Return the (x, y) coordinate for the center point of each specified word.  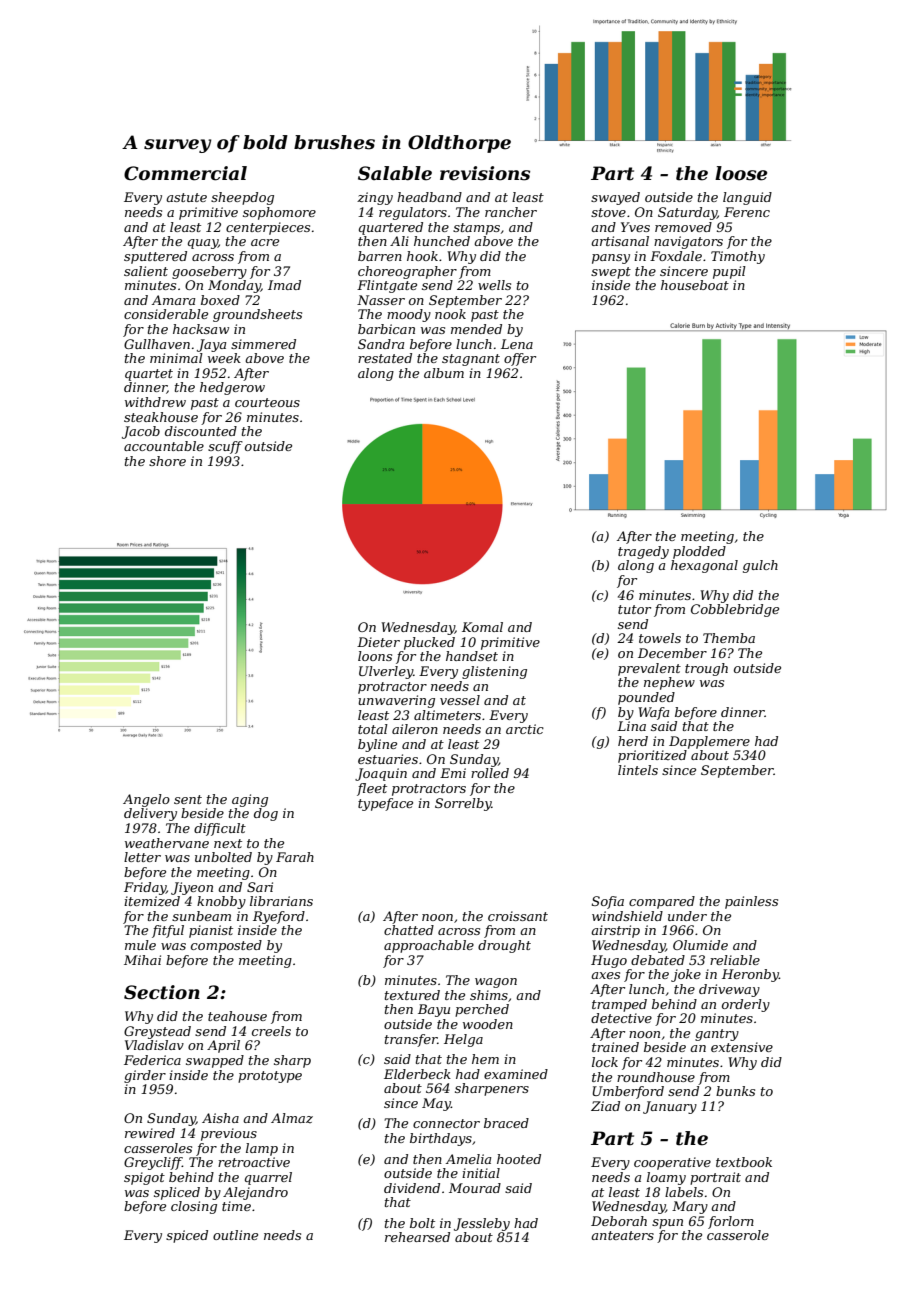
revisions (485, 173)
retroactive (254, 1162)
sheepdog (242, 198)
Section (162, 992)
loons (375, 656)
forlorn (731, 1222)
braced (506, 1123)
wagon (496, 983)
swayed (615, 198)
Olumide (700, 945)
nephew (669, 683)
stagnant (471, 360)
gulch (760, 566)
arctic (525, 729)
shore (167, 461)
